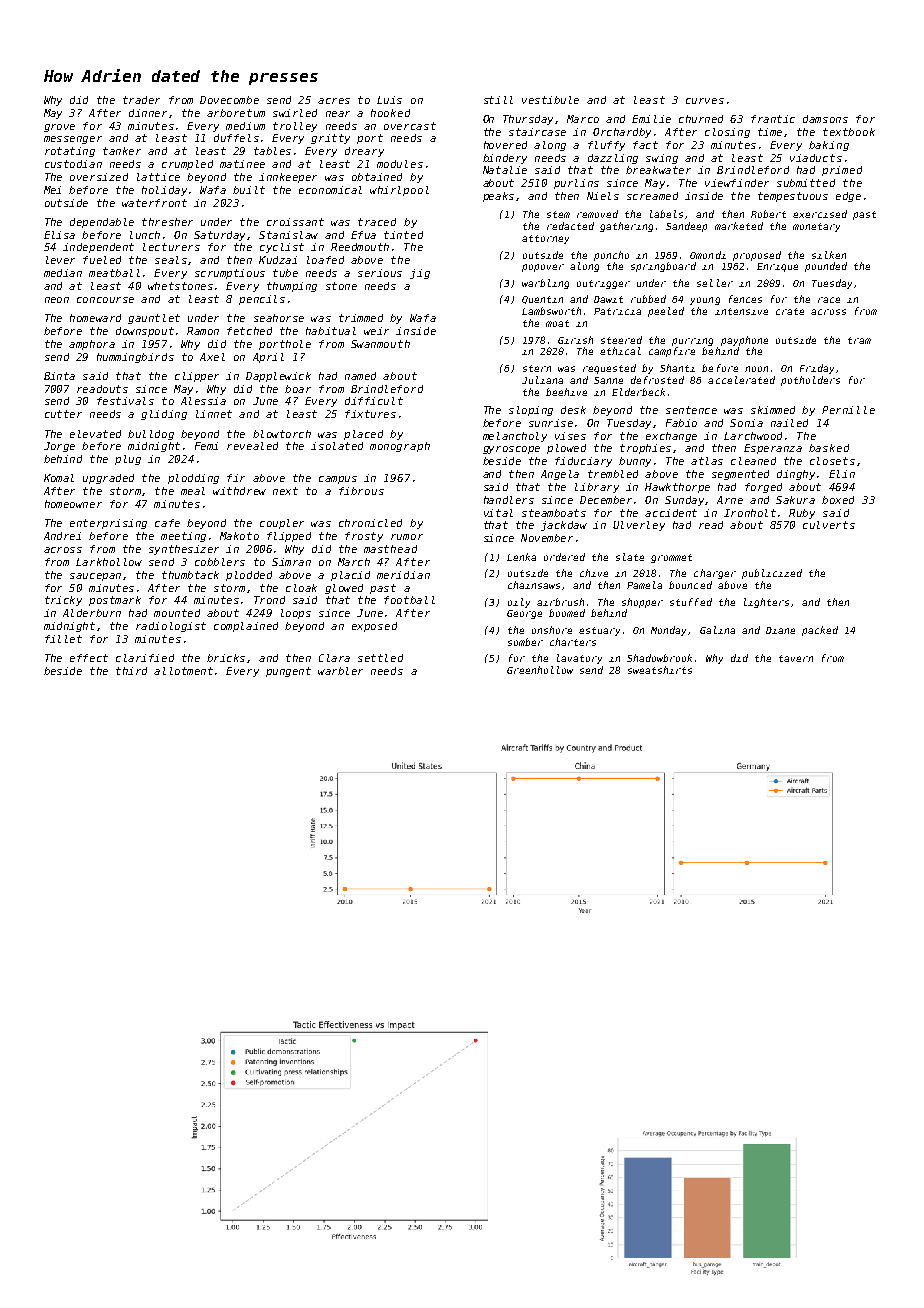  What do you see at coordinates (622, 133) in the screenshot?
I see `Orchardby` at bounding box center [622, 133].
